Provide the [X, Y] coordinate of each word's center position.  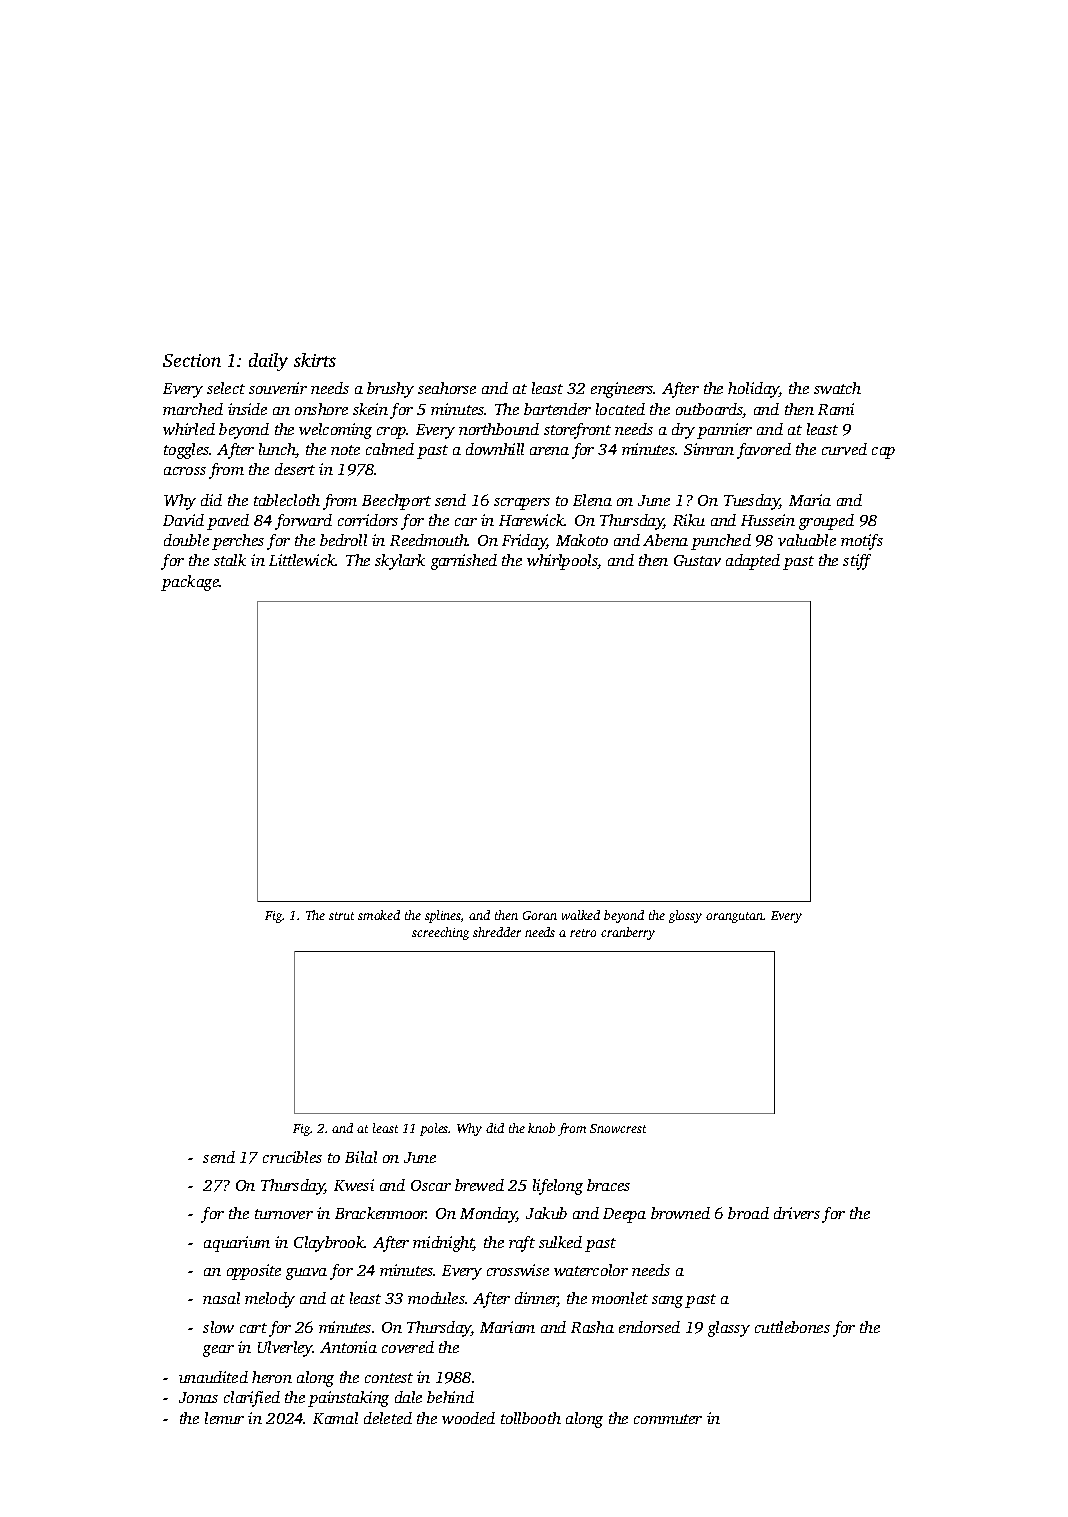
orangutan [734, 917]
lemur [224, 1418]
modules [436, 1298]
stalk [230, 560]
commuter [668, 1419]
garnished [464, 562]
